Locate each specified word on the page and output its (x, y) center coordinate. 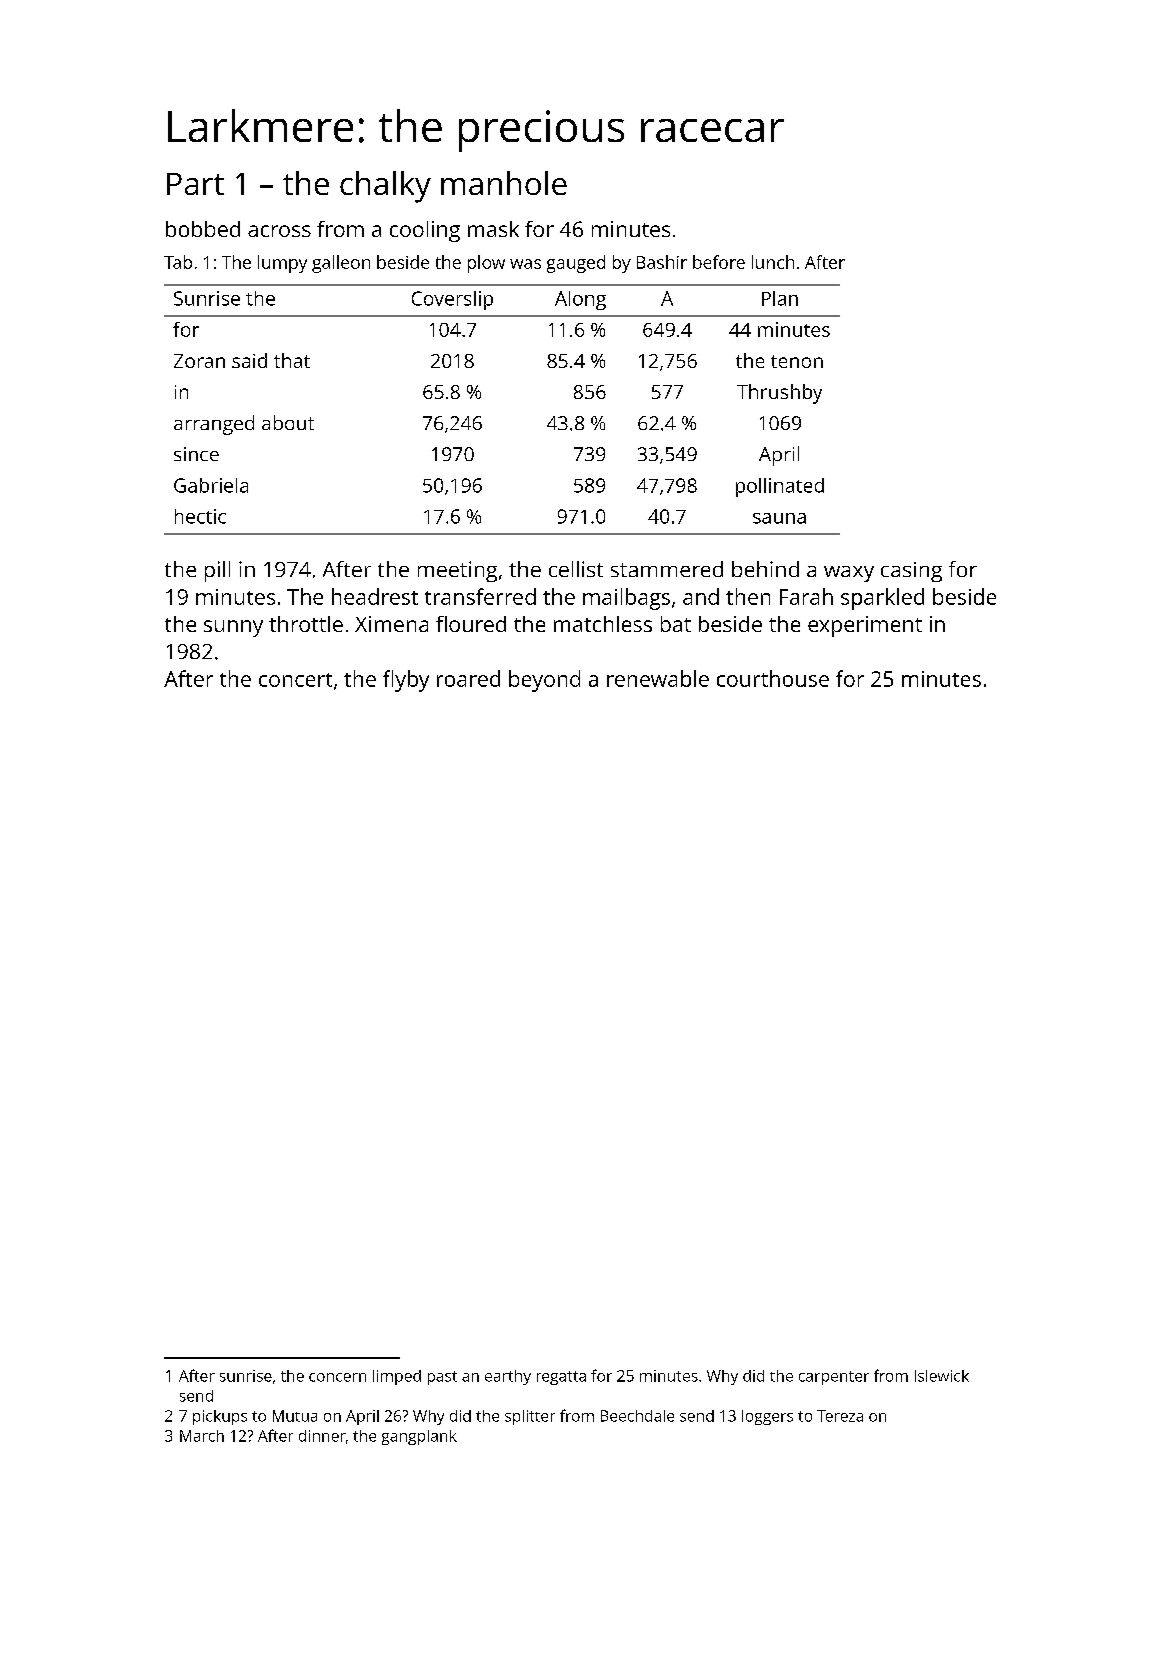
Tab (178, 262)
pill (217, 571)
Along (580, 300)
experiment (865, 626)
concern (337, 1377)
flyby (406, 681)
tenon (797, 361)
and (701, 596)
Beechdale (637, 1416)
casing (911, 572)
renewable (658, 678)
